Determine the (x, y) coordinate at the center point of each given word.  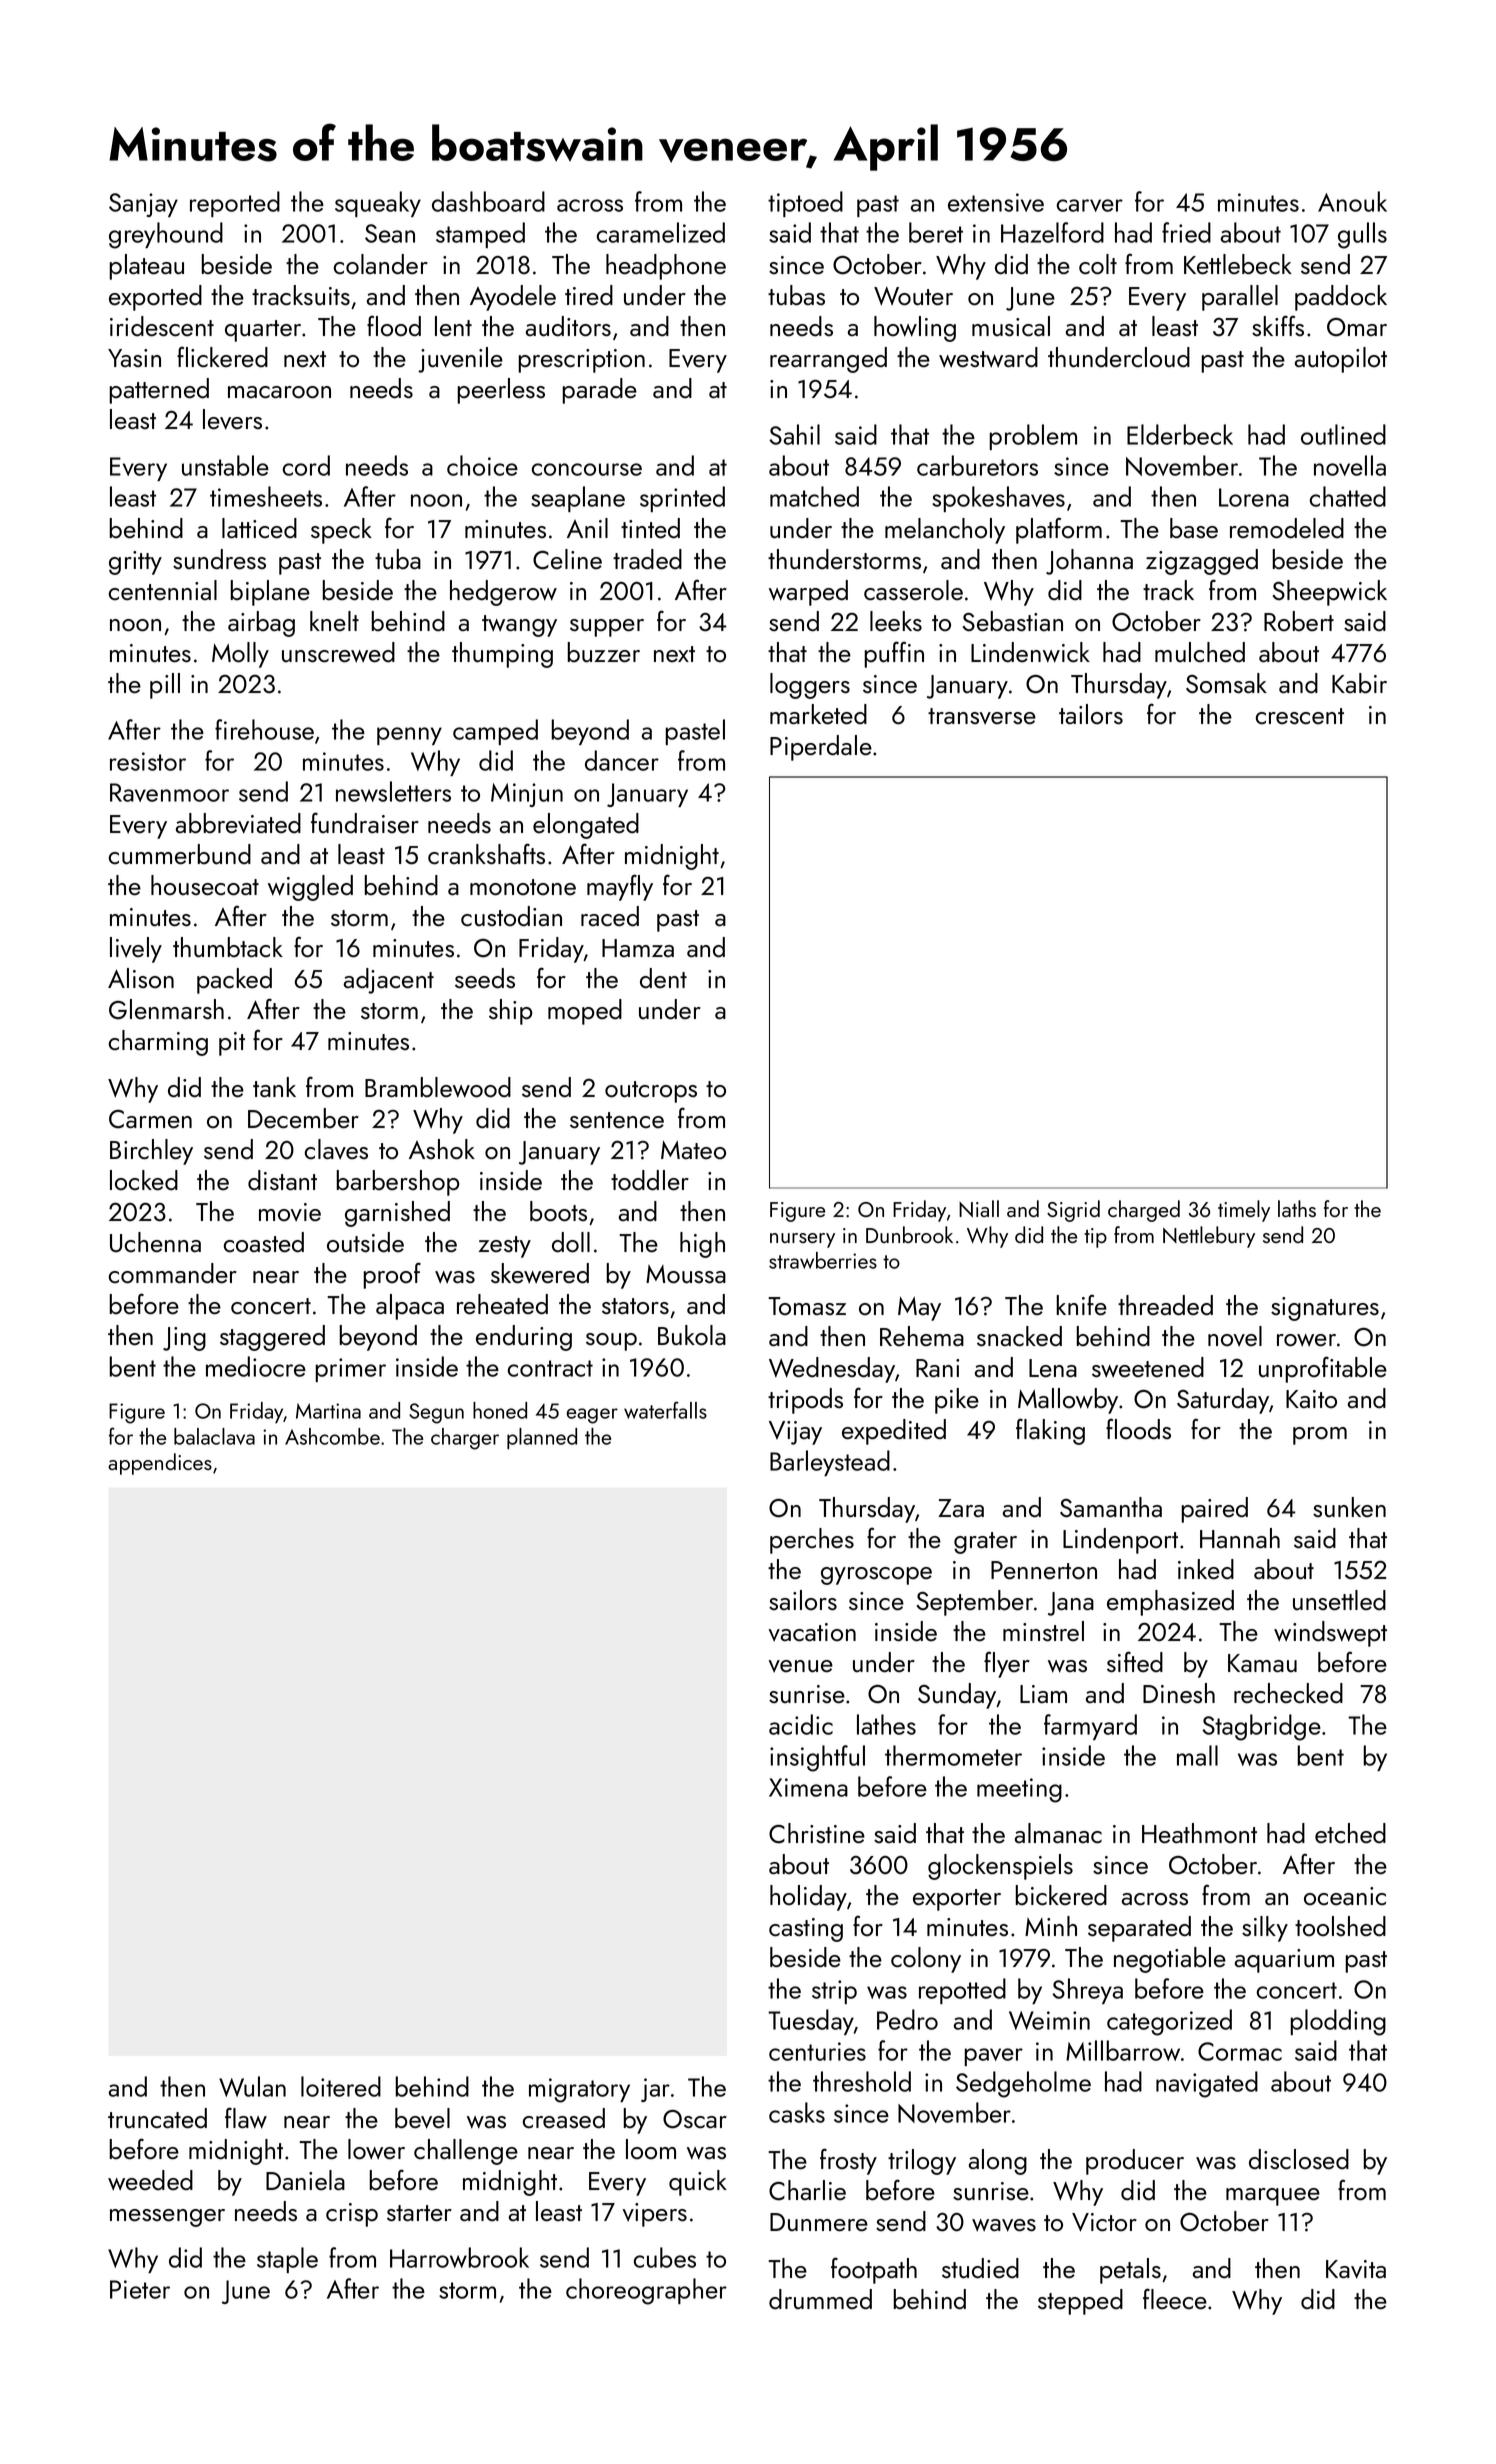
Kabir (1359, 683)
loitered (341, 2086)
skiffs (1278, 325)
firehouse (264, 729)
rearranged (828, 360)
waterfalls (665, 1410)
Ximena (808, 1787)
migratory (579, 2090)
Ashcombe (332, 1436)
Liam (1043, 1694)
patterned (159, 391)
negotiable (1170, 1960)
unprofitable (1323, 1369)
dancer (622, 760)
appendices (160, 1464)
